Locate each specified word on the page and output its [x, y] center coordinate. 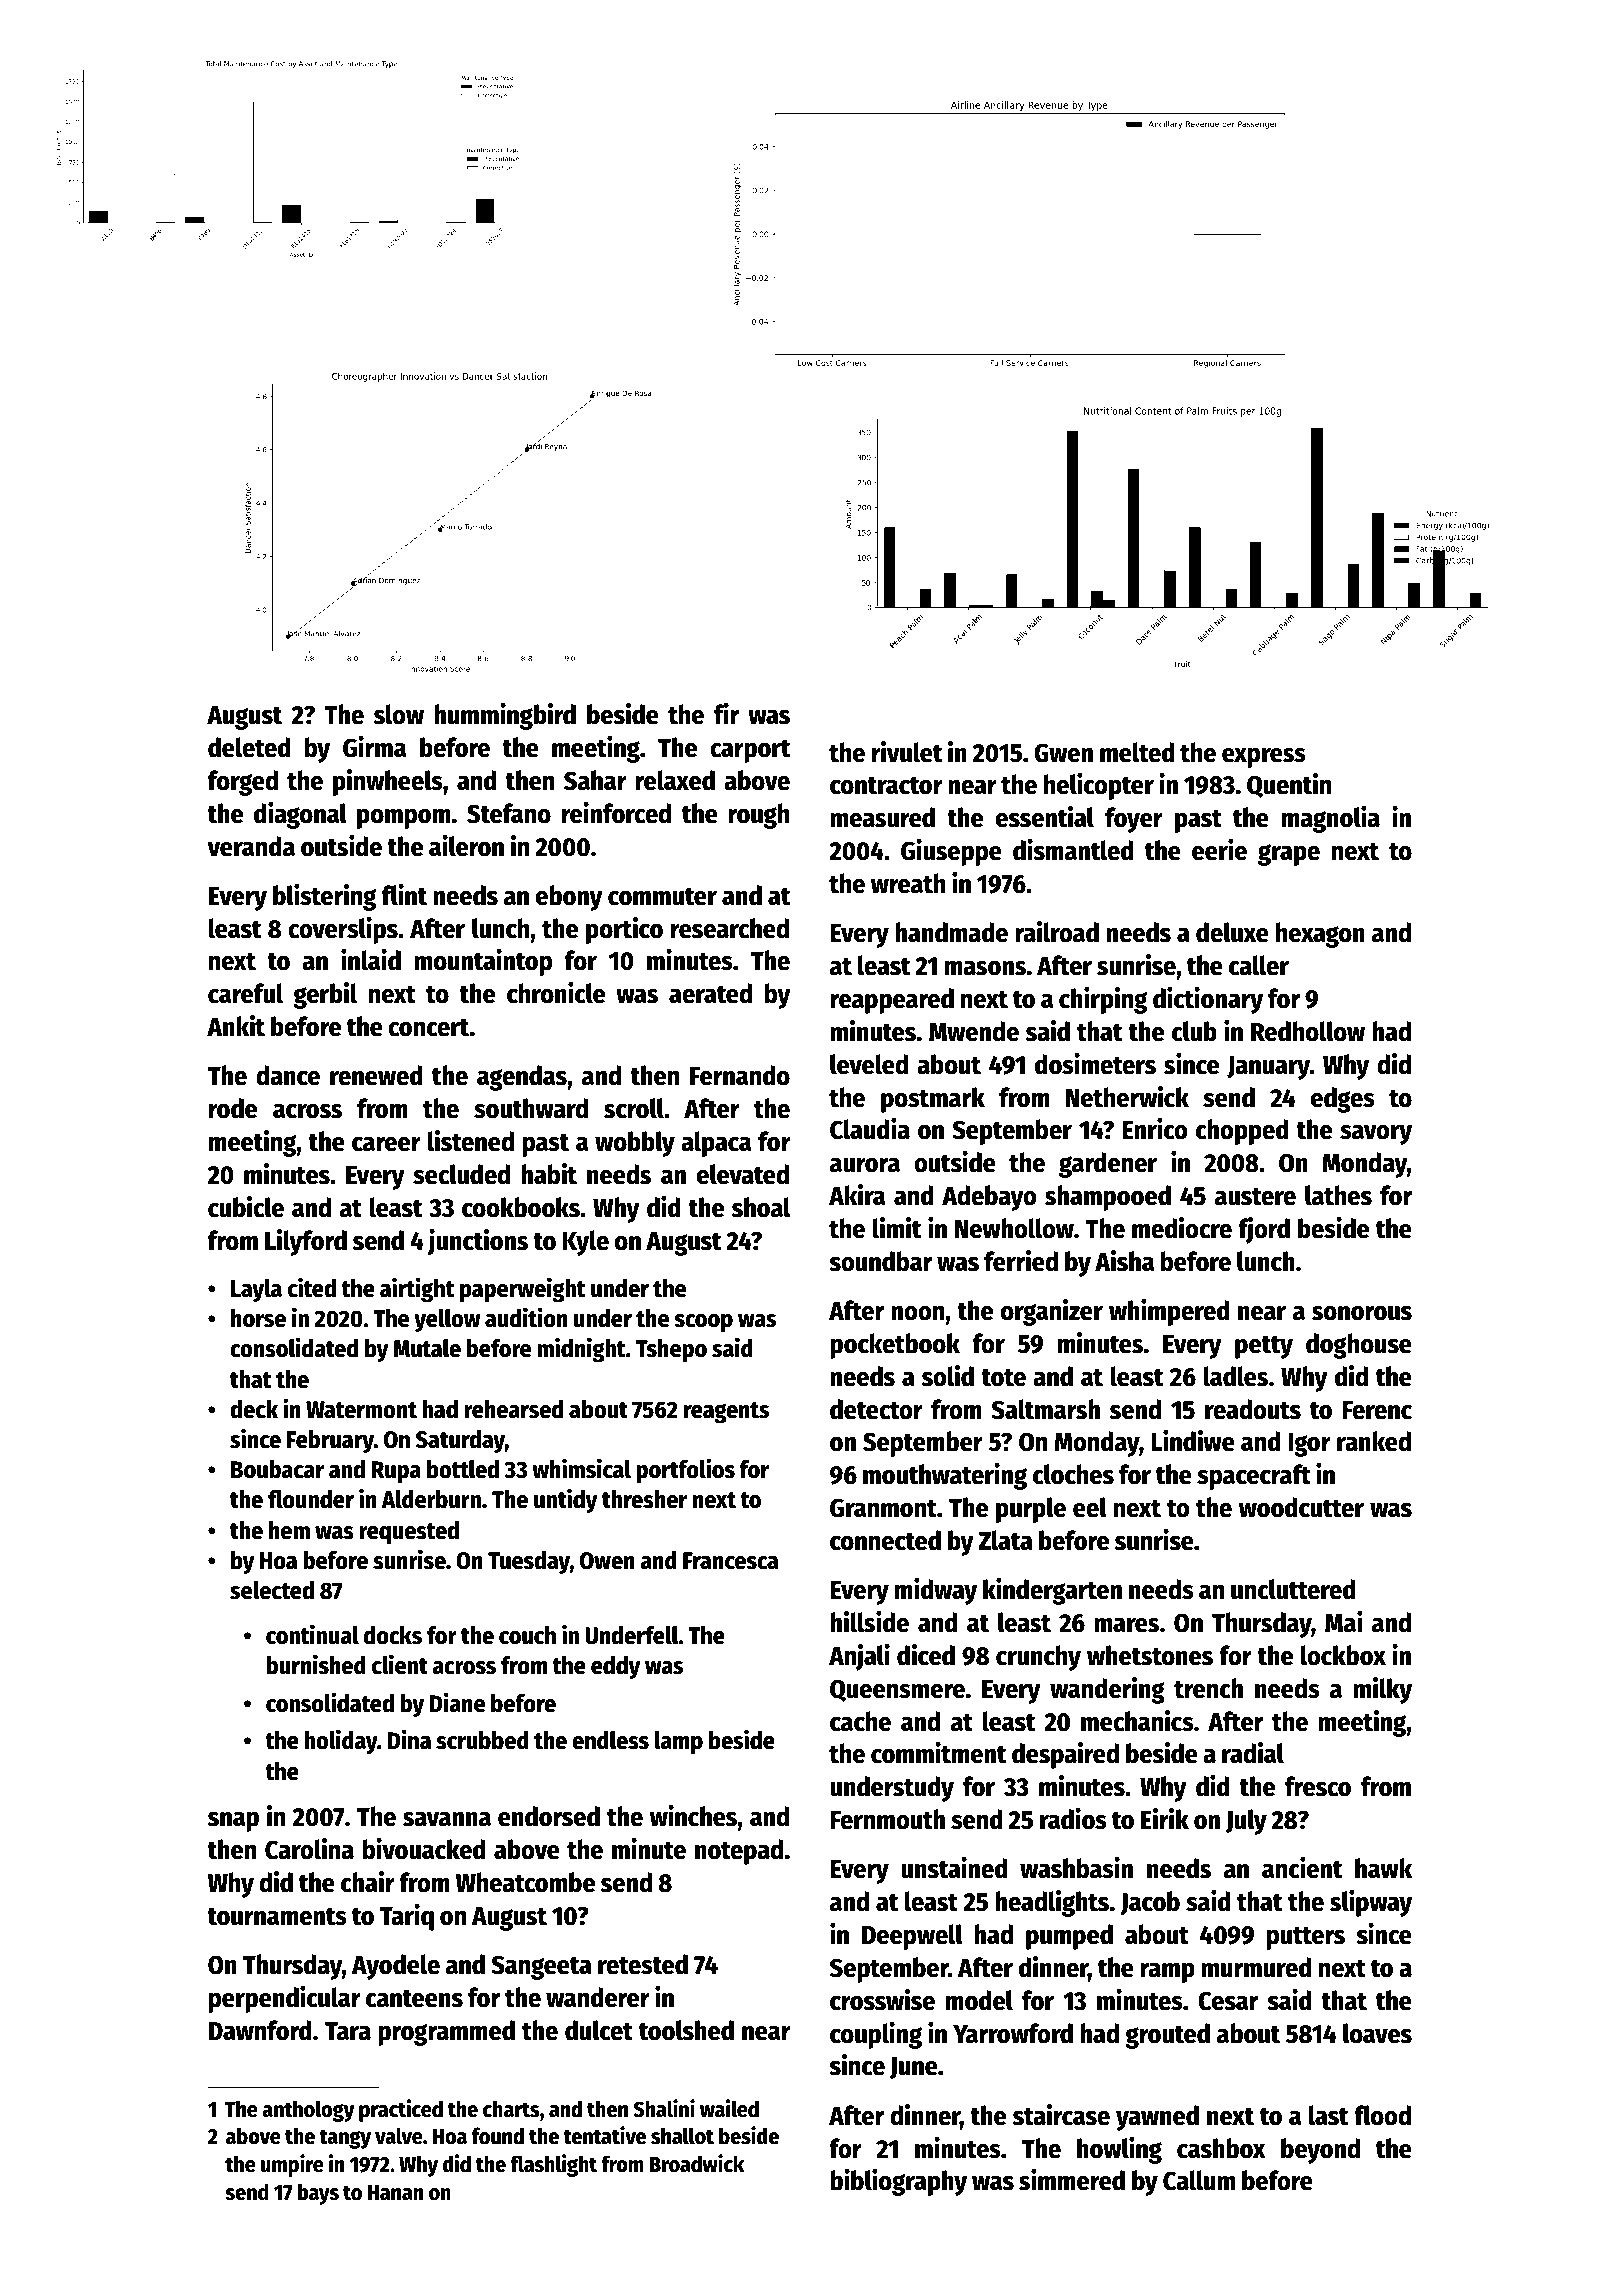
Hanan [395, 2193]
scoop [703, 1323]
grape [1289, 855]
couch [527, 1635]
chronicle [556, 993]
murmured [1256, 1967]
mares [1126, 1625]
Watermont [361, 1410]
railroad [1057, 932]
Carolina [309, 1849]
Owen [607, 1561]
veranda [251, 846]
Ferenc [1377, 1410]
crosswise [882, 2000]
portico [624, 930]
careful [245, 993]
